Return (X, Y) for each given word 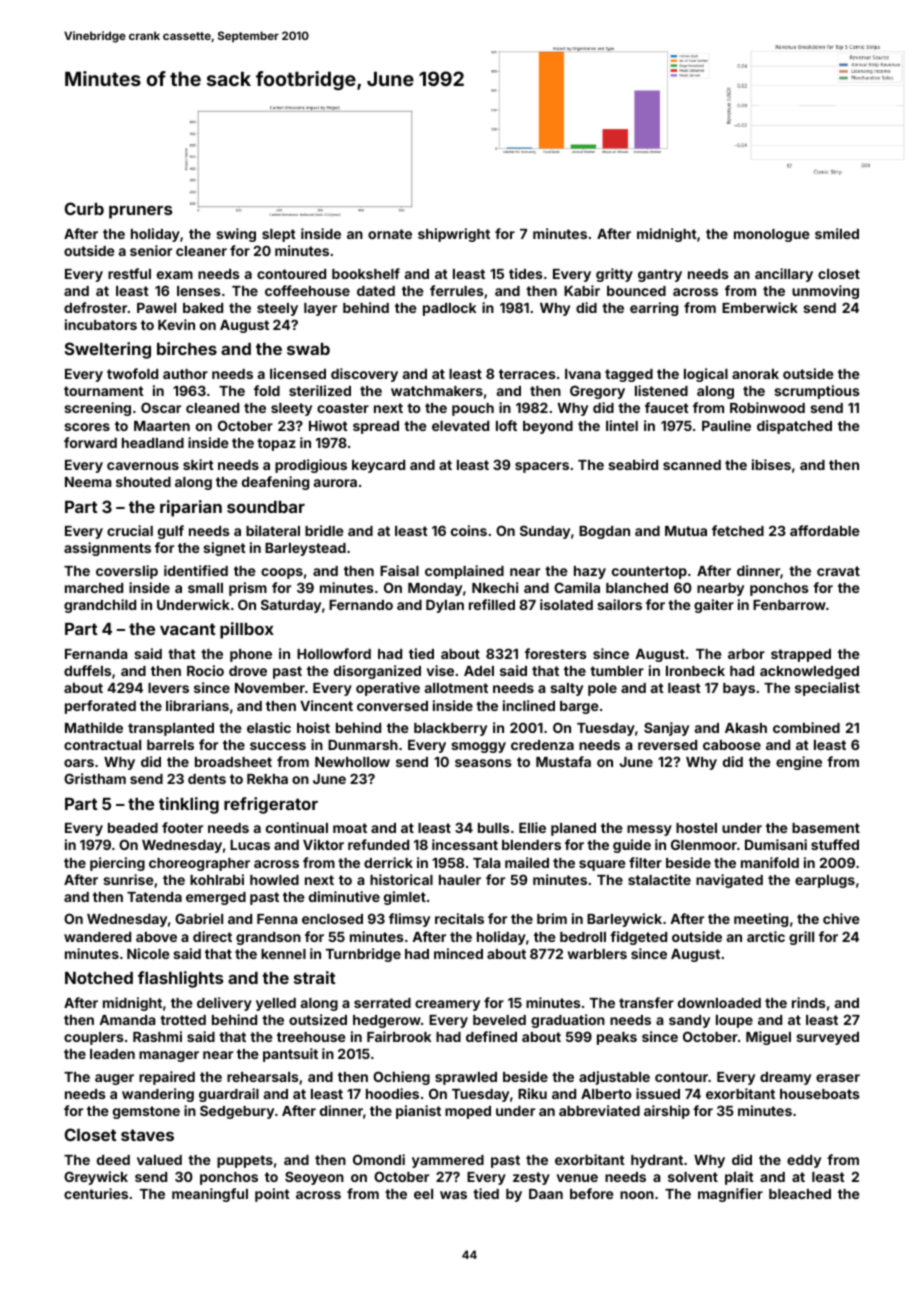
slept (279, 235)
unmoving (825, 292)
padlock (449, 309)
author (185, 374)
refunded (378, 844)
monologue (772, 235)
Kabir (582, 290)
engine (799, 763)
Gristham (95, 778)
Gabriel (199, 918)
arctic (766, 936)
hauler (460, 880)
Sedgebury (237, 1112)
